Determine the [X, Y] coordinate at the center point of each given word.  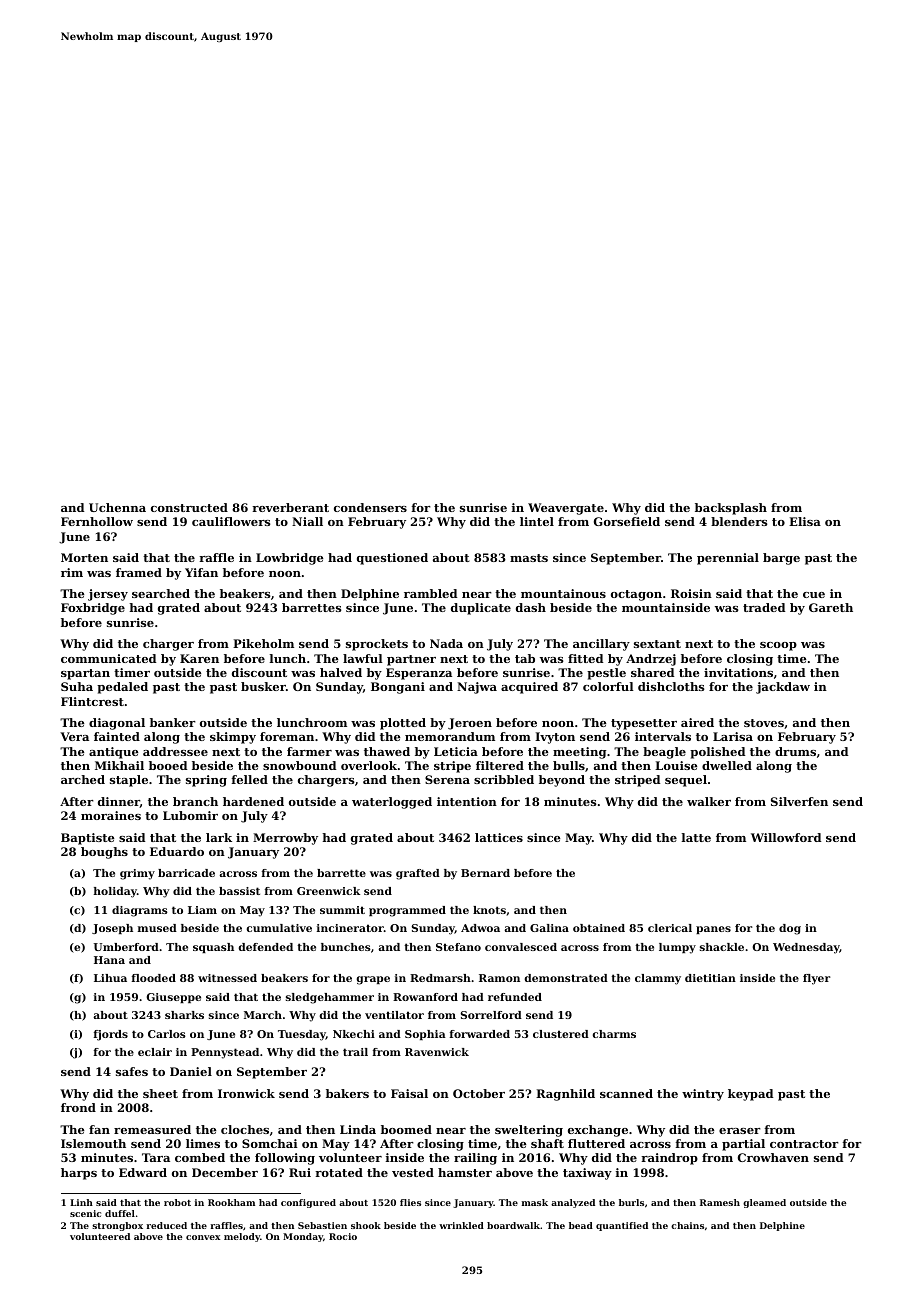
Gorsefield [627, 521]
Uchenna [117, 507]
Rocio [343, 1236]
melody [242, 1237]
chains [687, 1225]
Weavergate [566, 509]
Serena [447, 779]
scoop [778, 646]
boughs [104, 853]
